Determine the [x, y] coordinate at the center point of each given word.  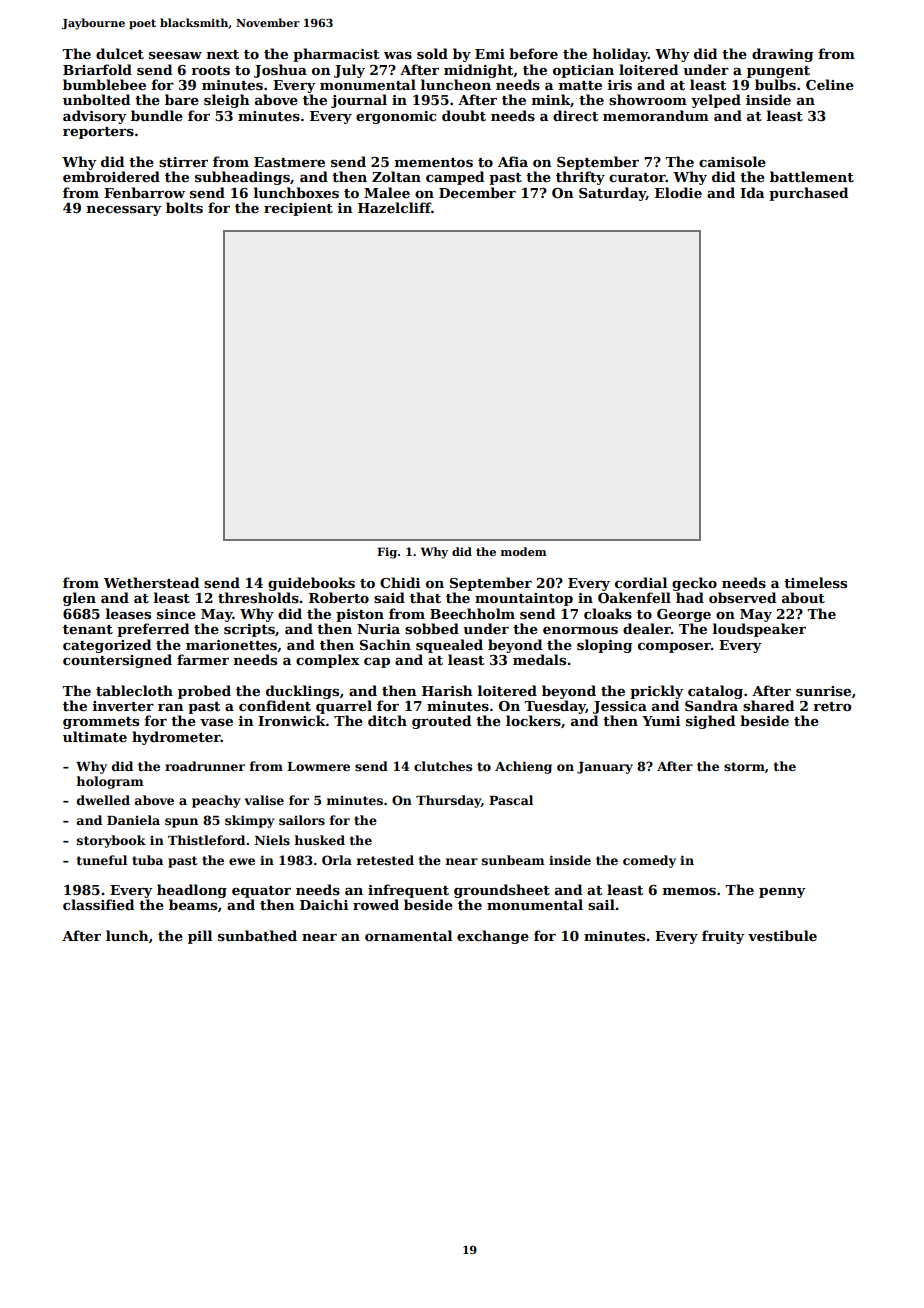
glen [79, 599]
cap [377, 663]
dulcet [120, 53]
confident [275, 705]
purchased [808, 194]
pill [200, 937]
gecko [694, 584]
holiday [620, 55]
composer [674, 648]
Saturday [612, 194]
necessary [124, 211]
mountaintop [524, 599]
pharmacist [336, 55]
